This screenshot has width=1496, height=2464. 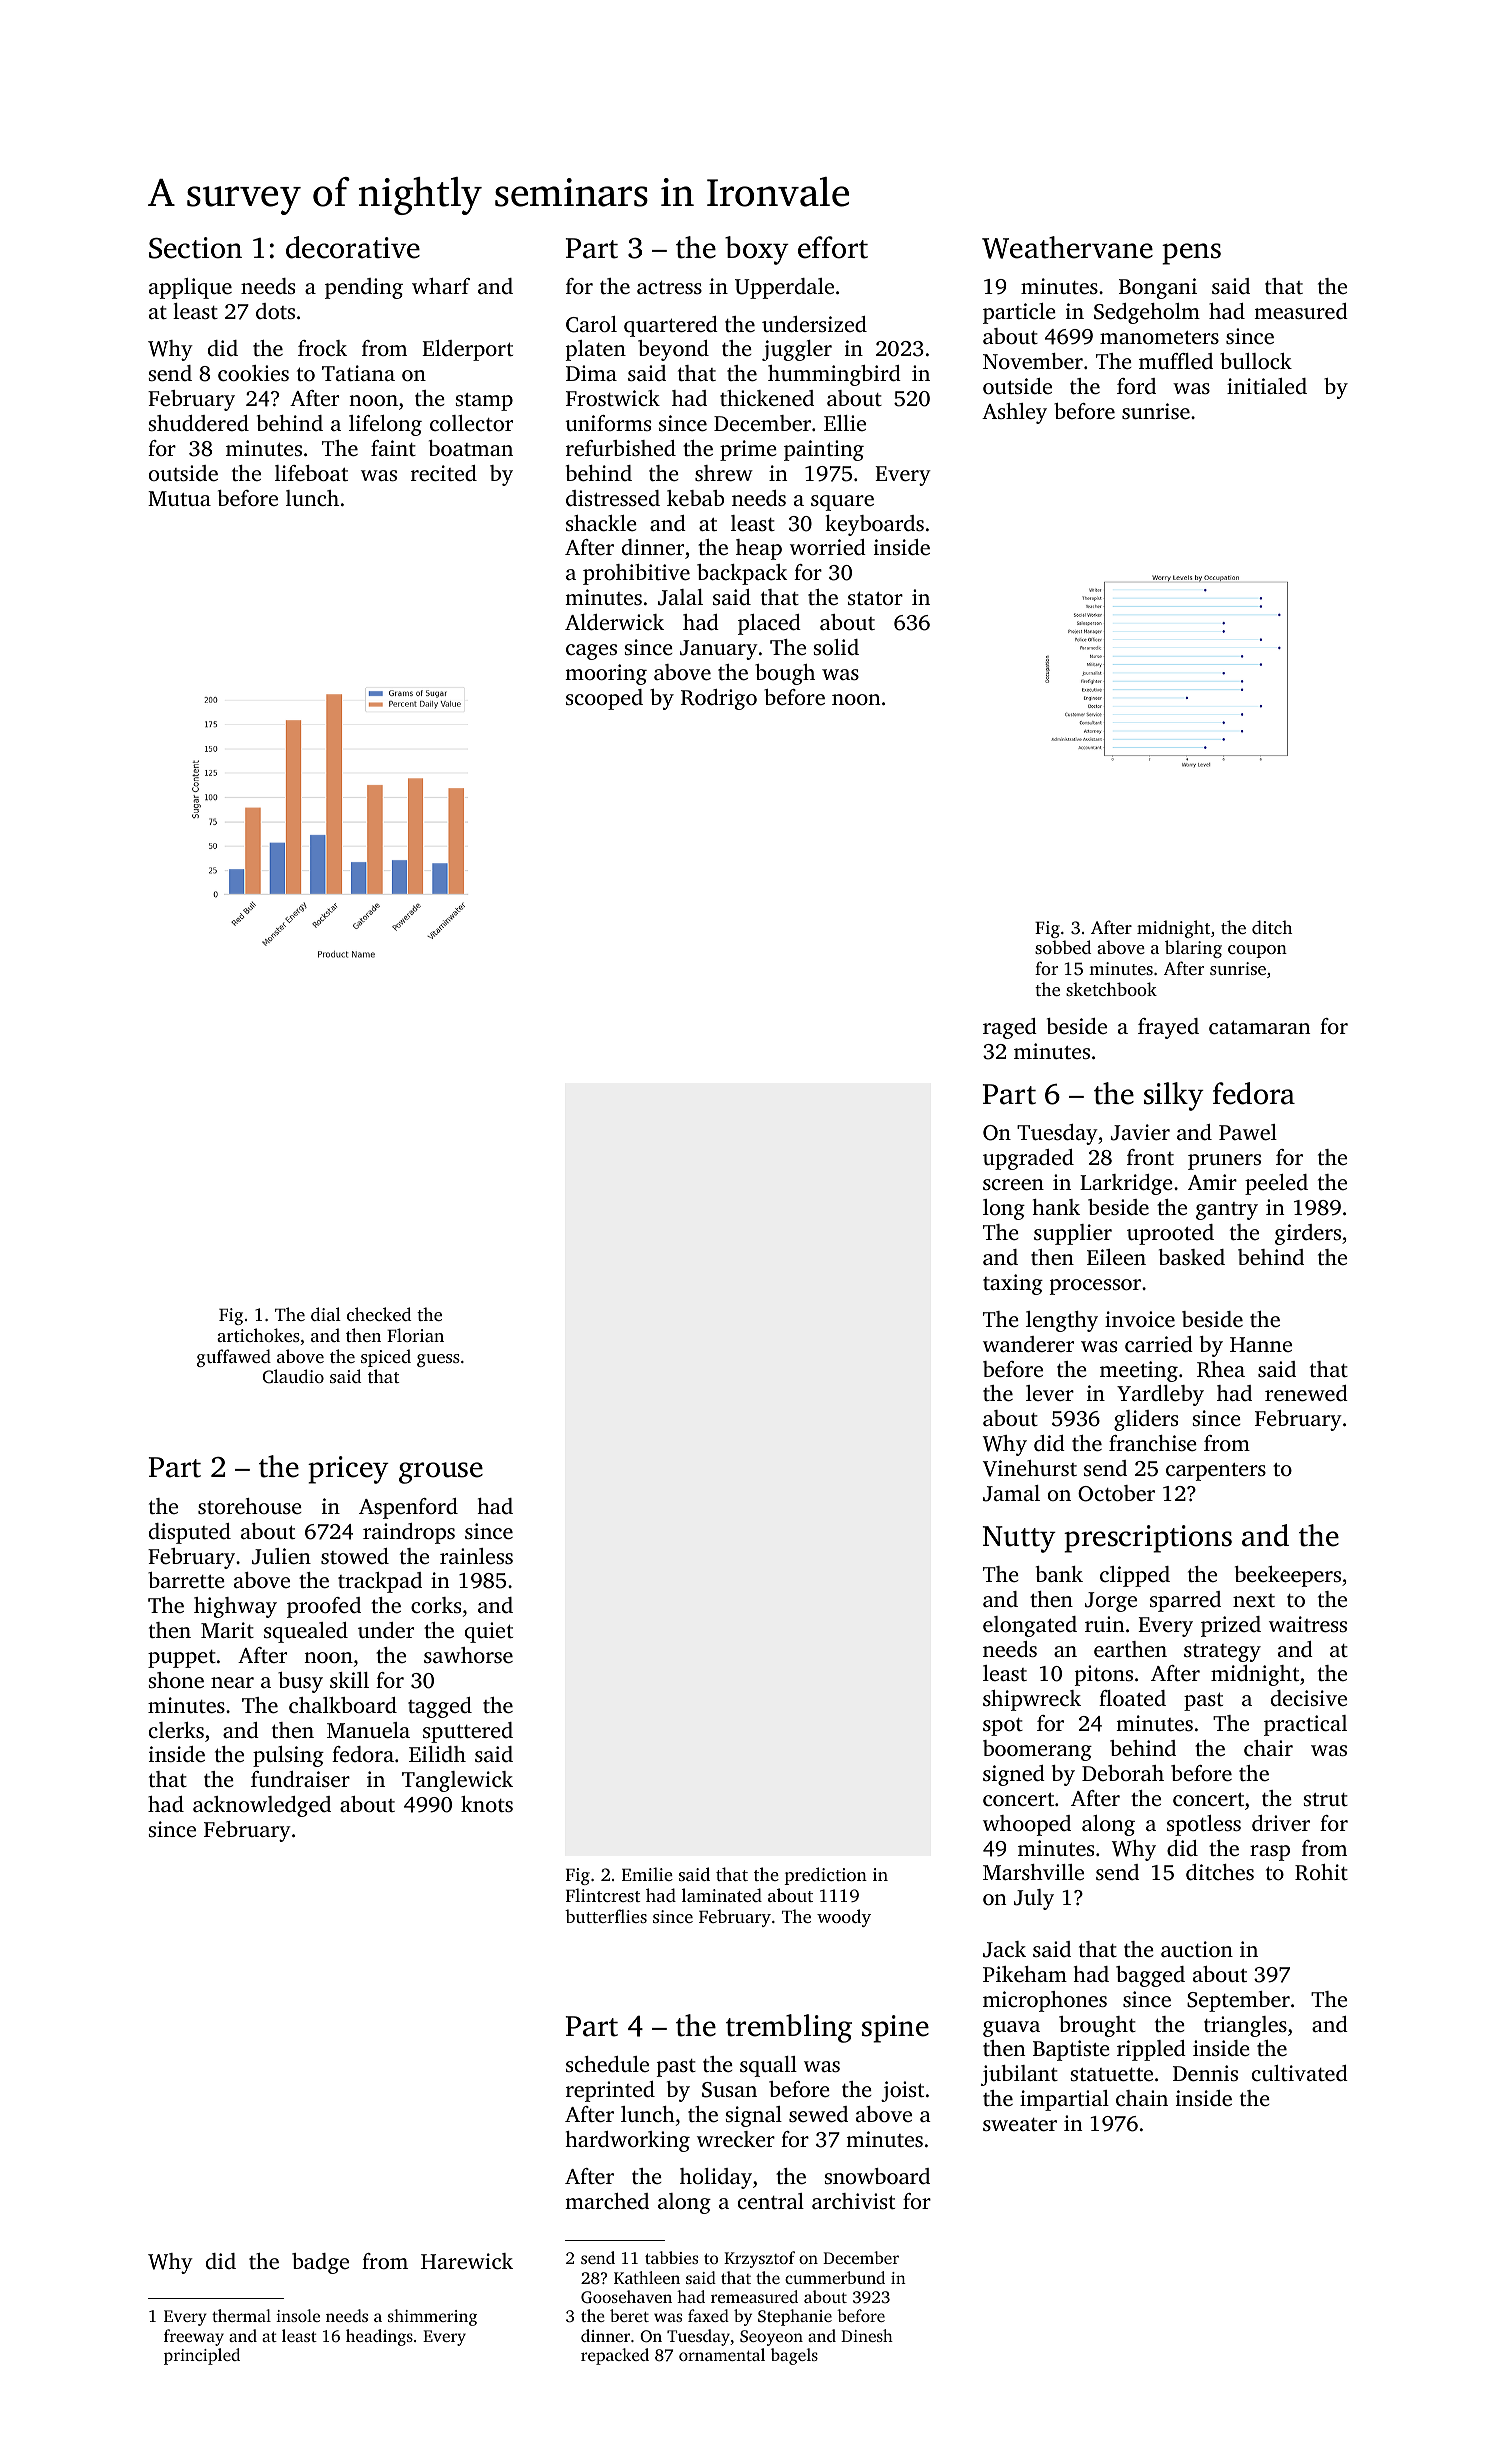 I want to click on muffled, so click(x=1176, y=361).
